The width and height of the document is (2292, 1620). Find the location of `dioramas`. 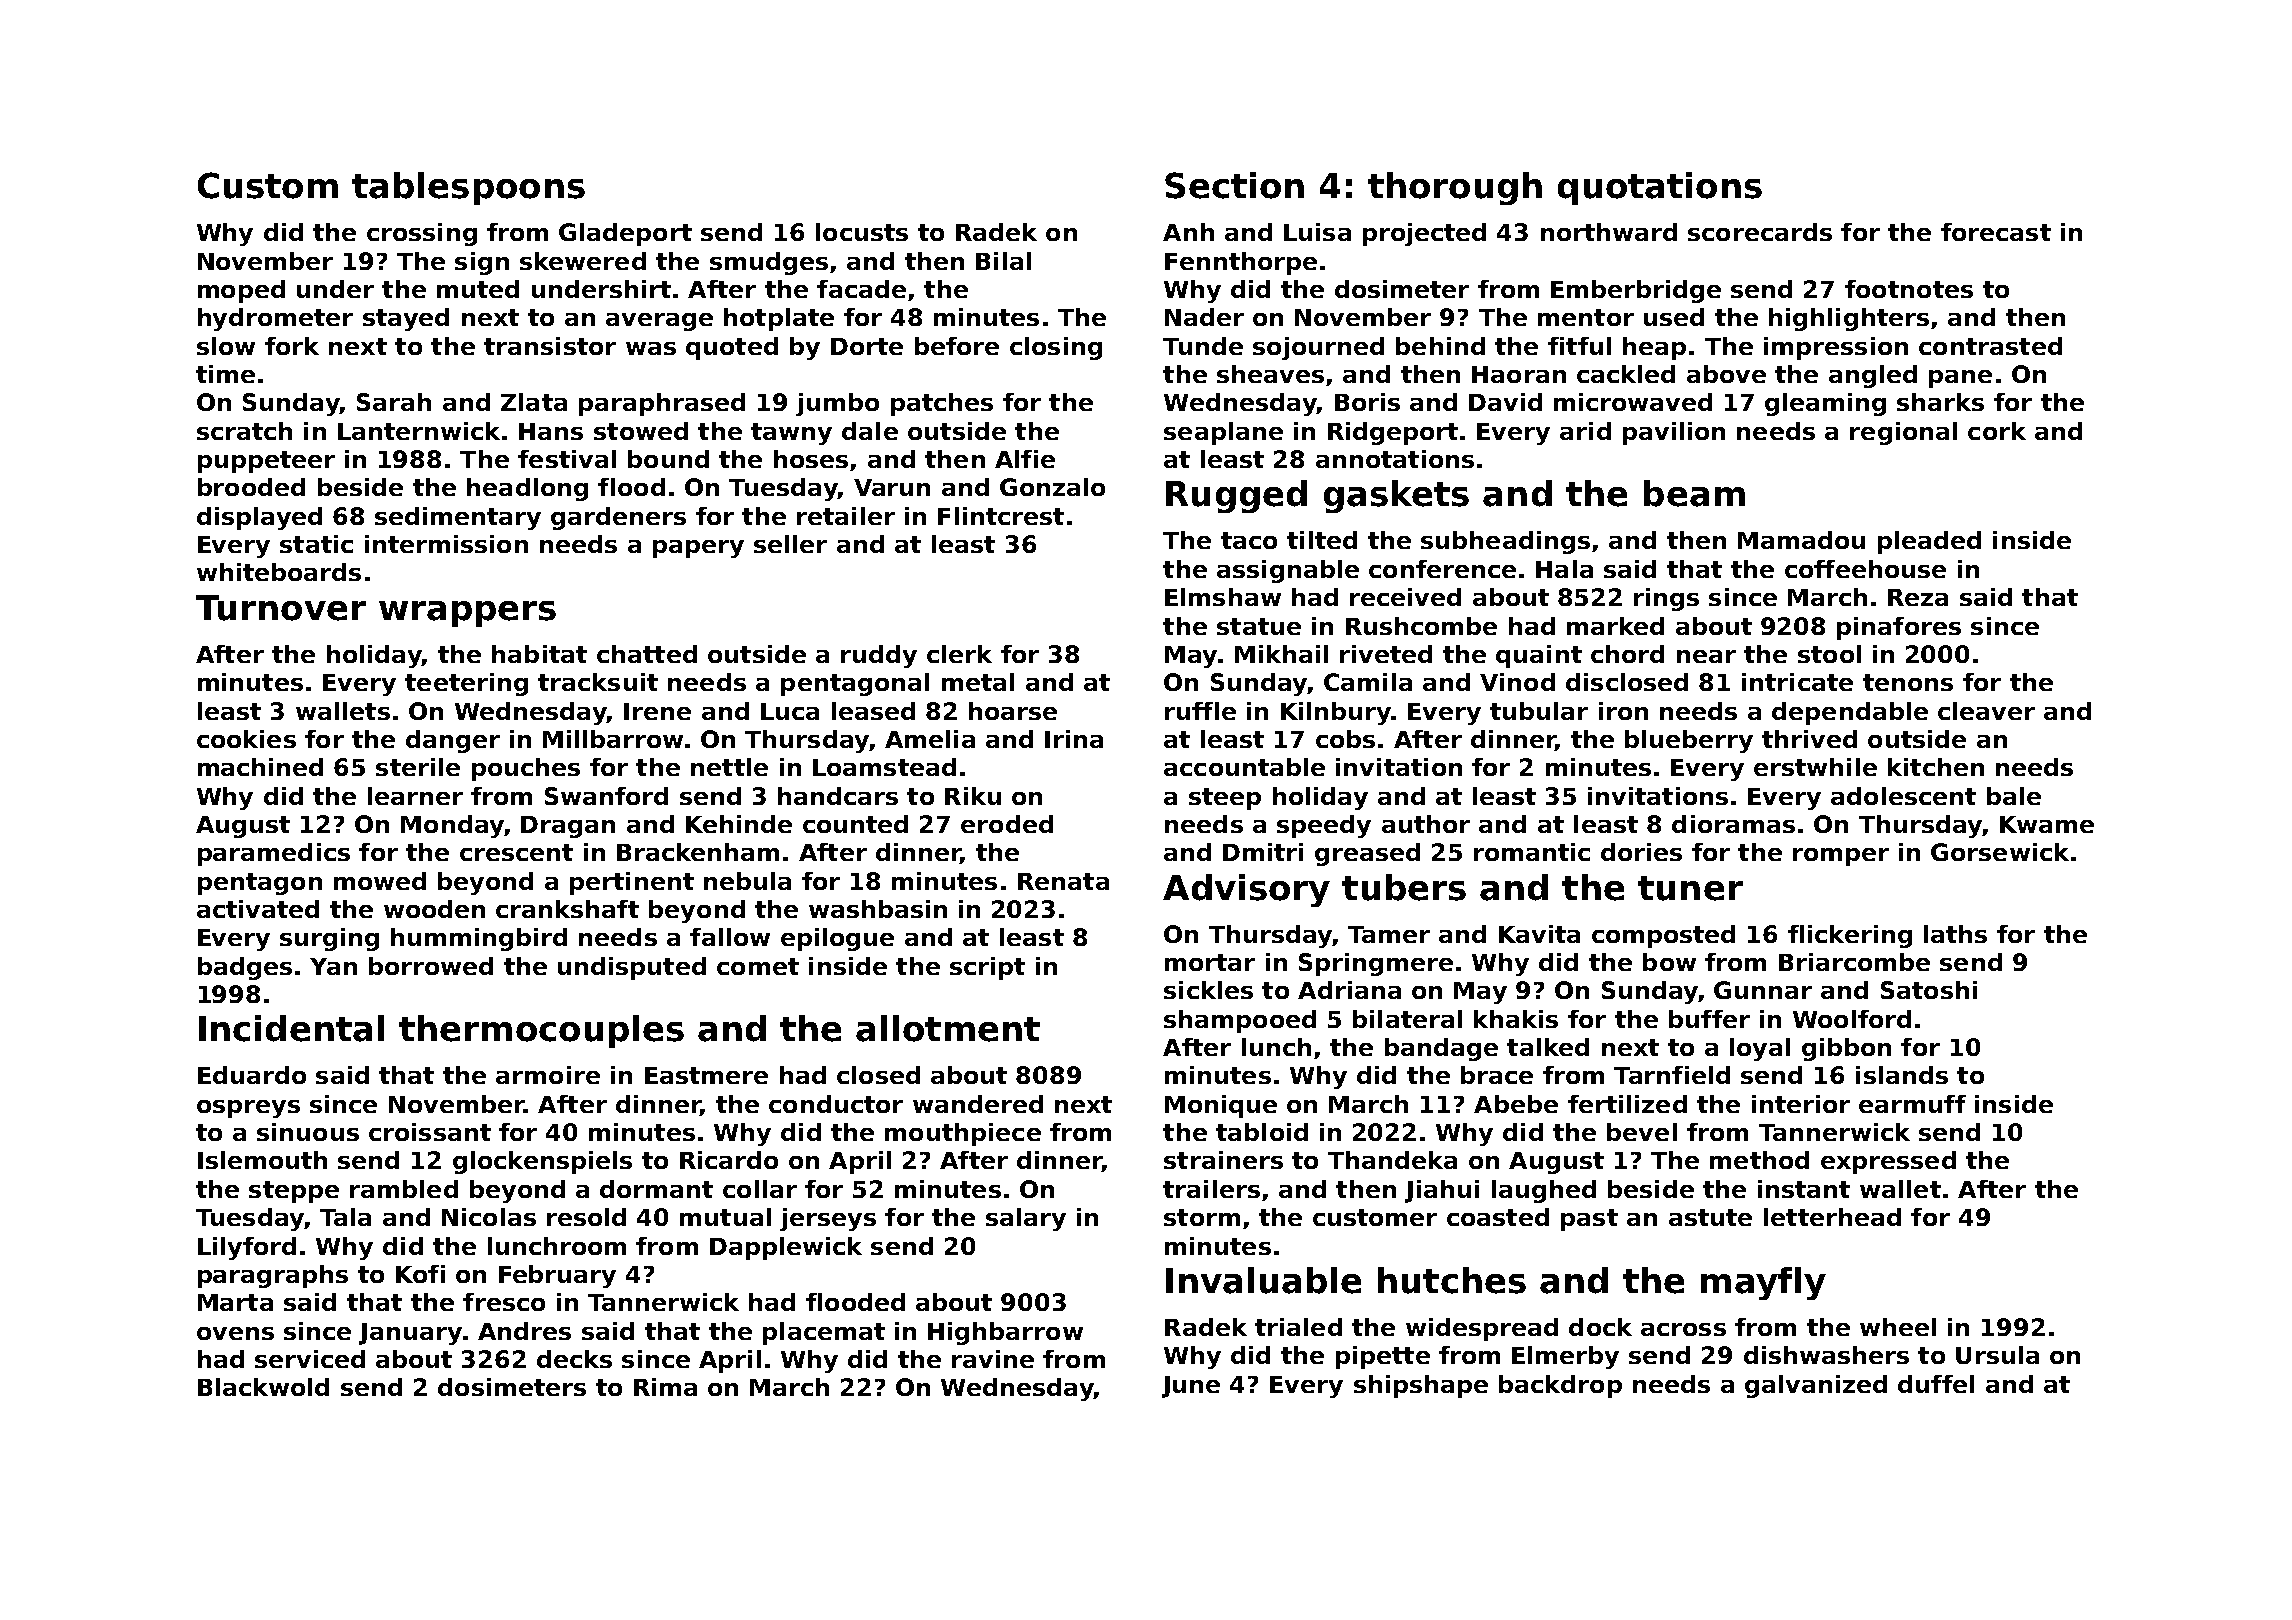

dioramas is located at coordinates (1733, 824).
